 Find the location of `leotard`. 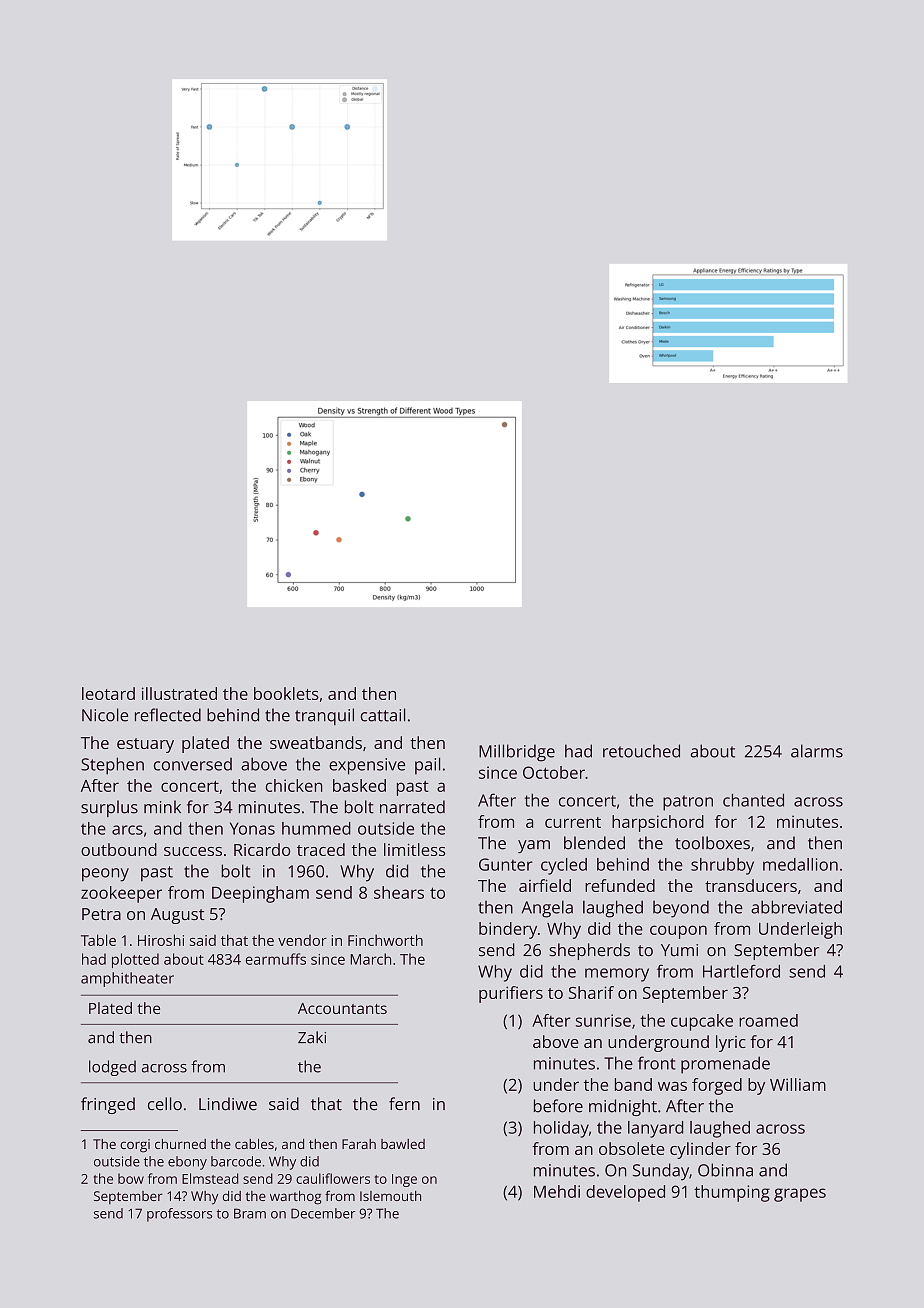

leotard is located at coordinates (108, 693).
